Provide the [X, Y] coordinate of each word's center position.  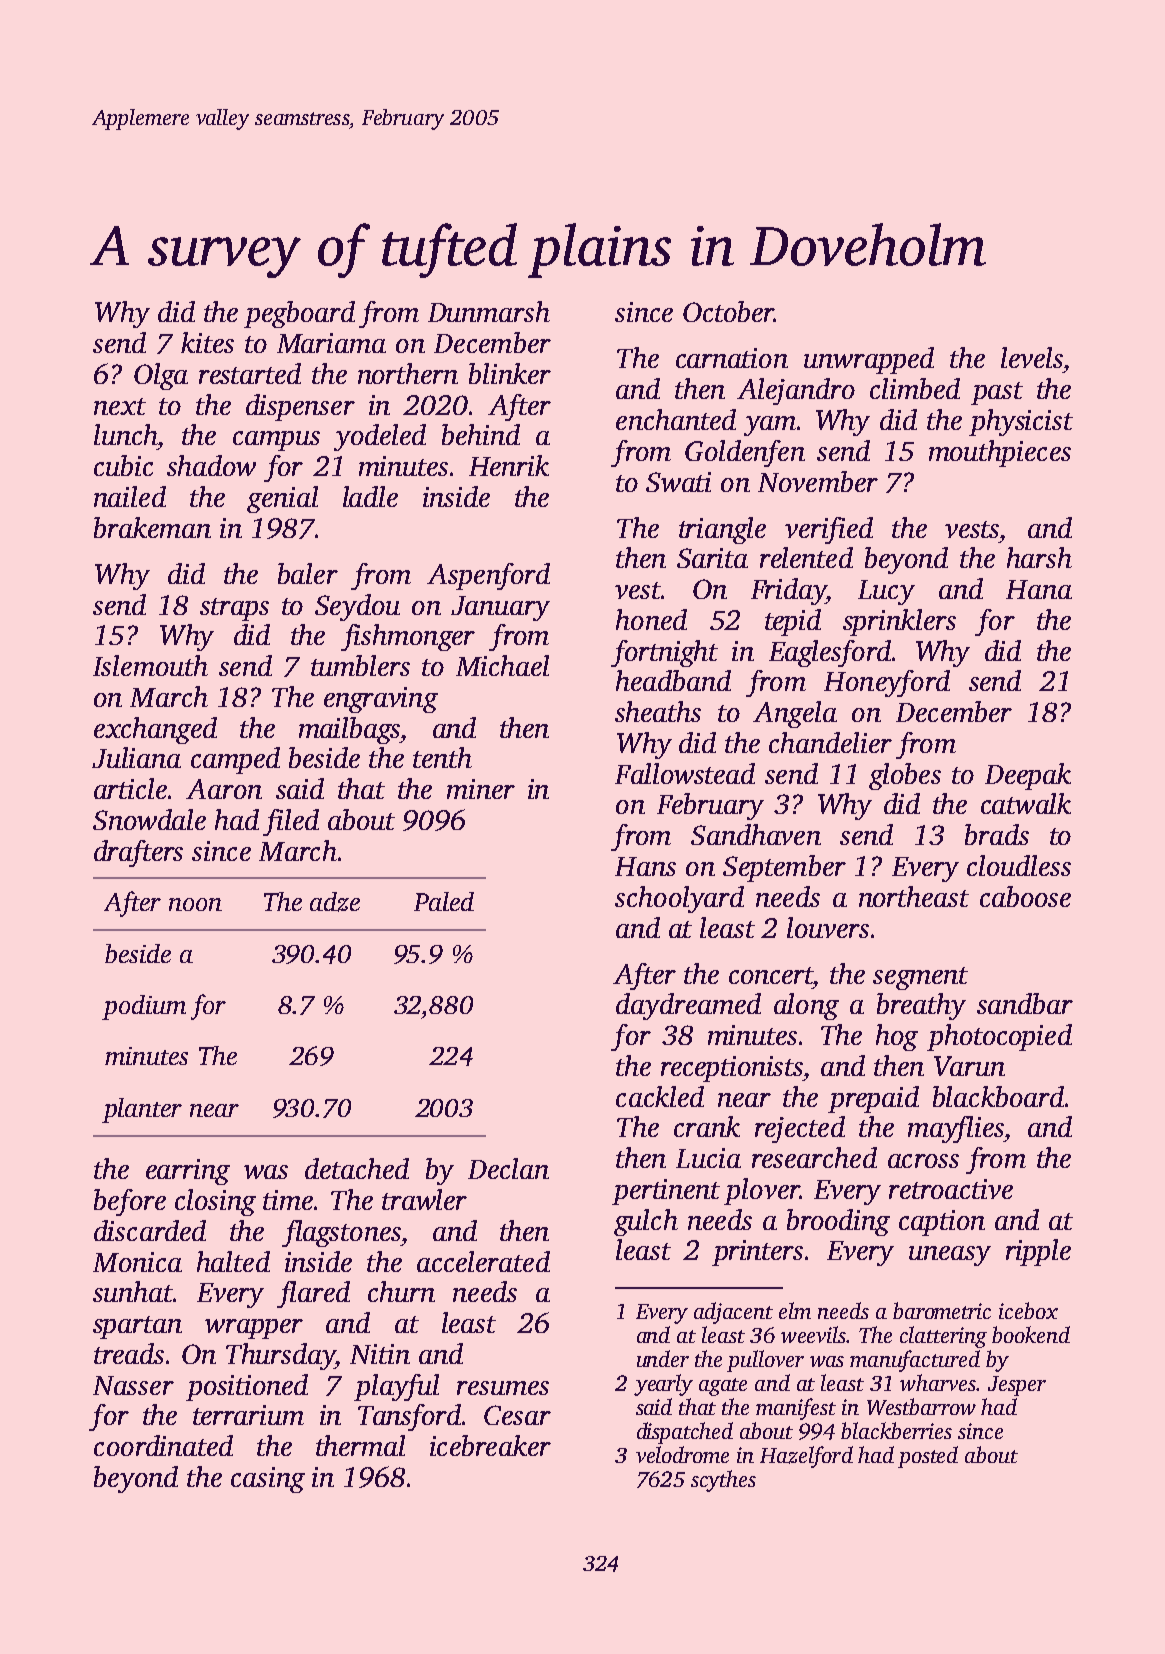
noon [195, 904]
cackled [660, 1096]
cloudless [1019, 865]
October [728, 311]
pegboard [299, 314]
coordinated [163, 1445]
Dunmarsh [489, 311]
